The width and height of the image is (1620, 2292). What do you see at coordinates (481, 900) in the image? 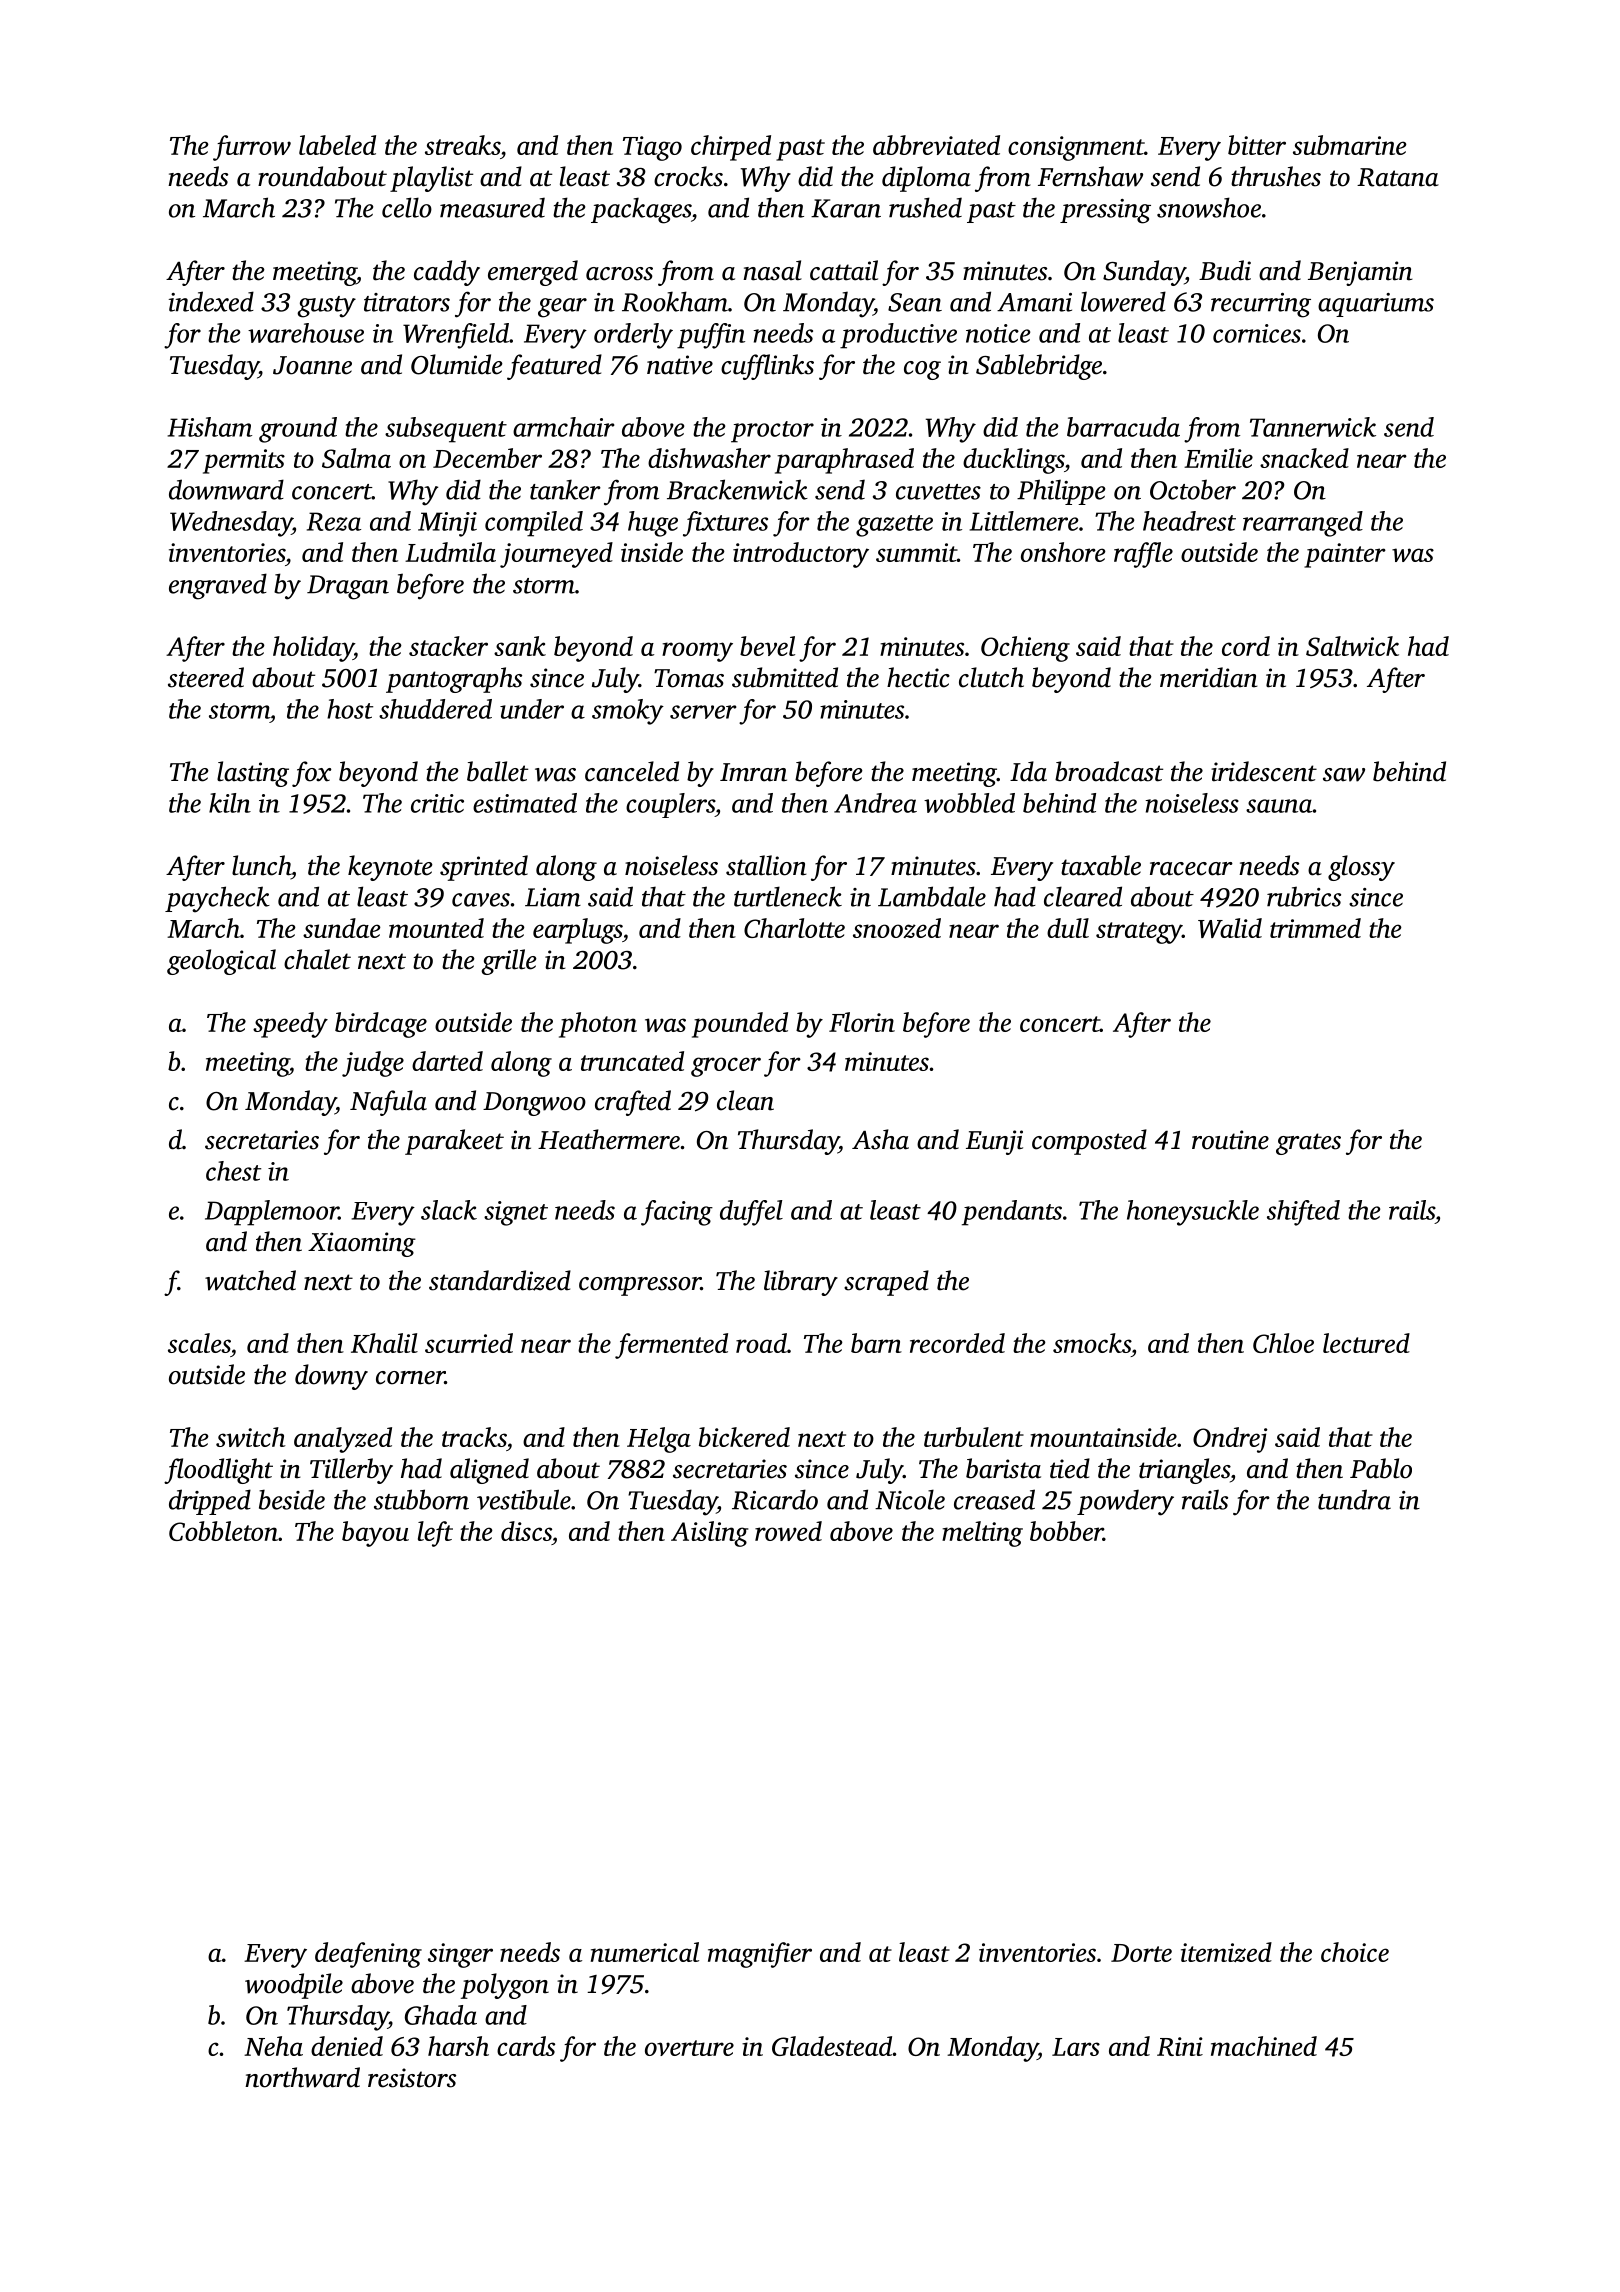
I see `caves` at bounding box center [481, 900].
